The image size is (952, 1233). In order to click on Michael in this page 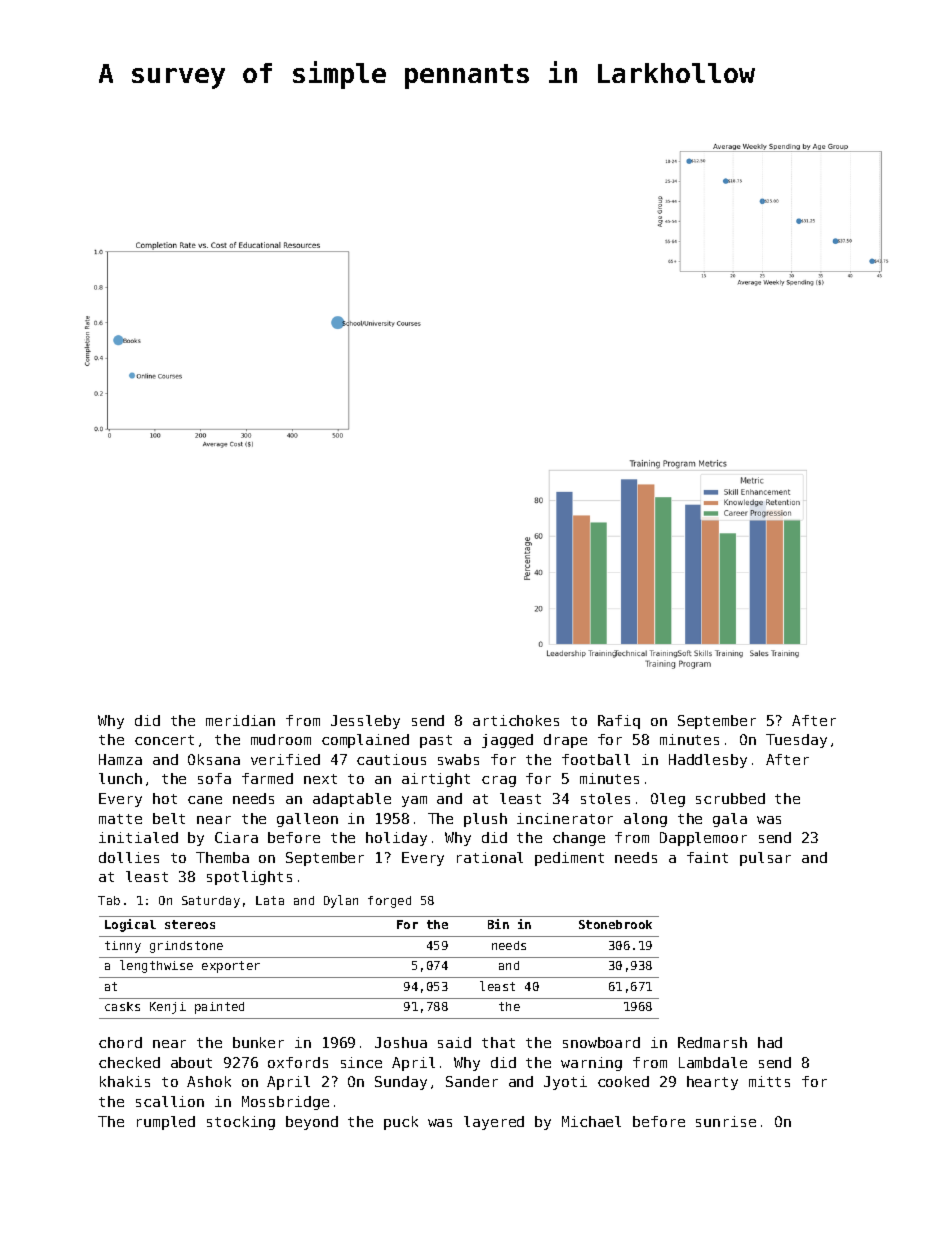, I will do `click(591, 1121)`.
